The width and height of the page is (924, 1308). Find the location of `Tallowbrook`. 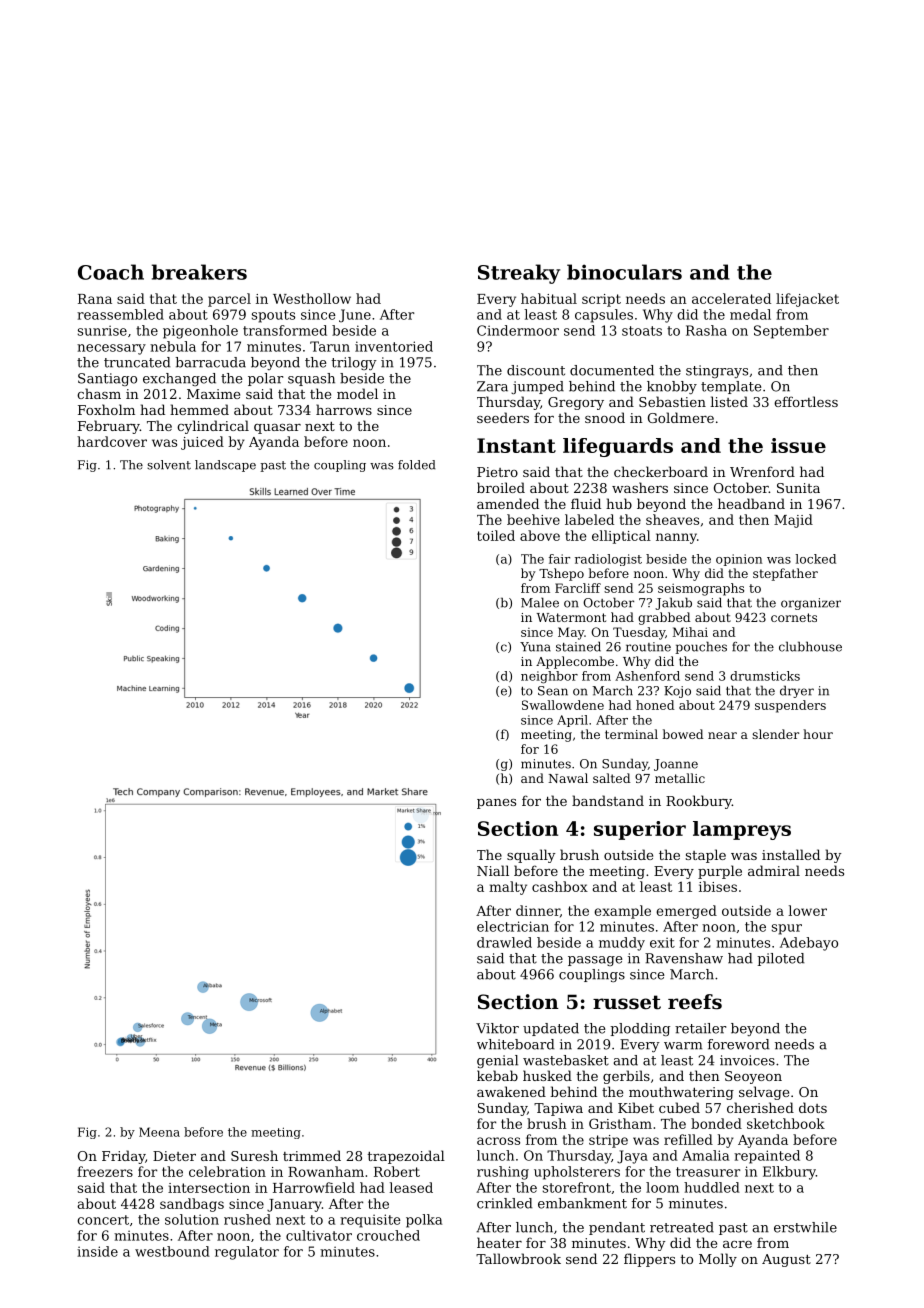

Tallowbrook is located at coordinates (518, 1258).
